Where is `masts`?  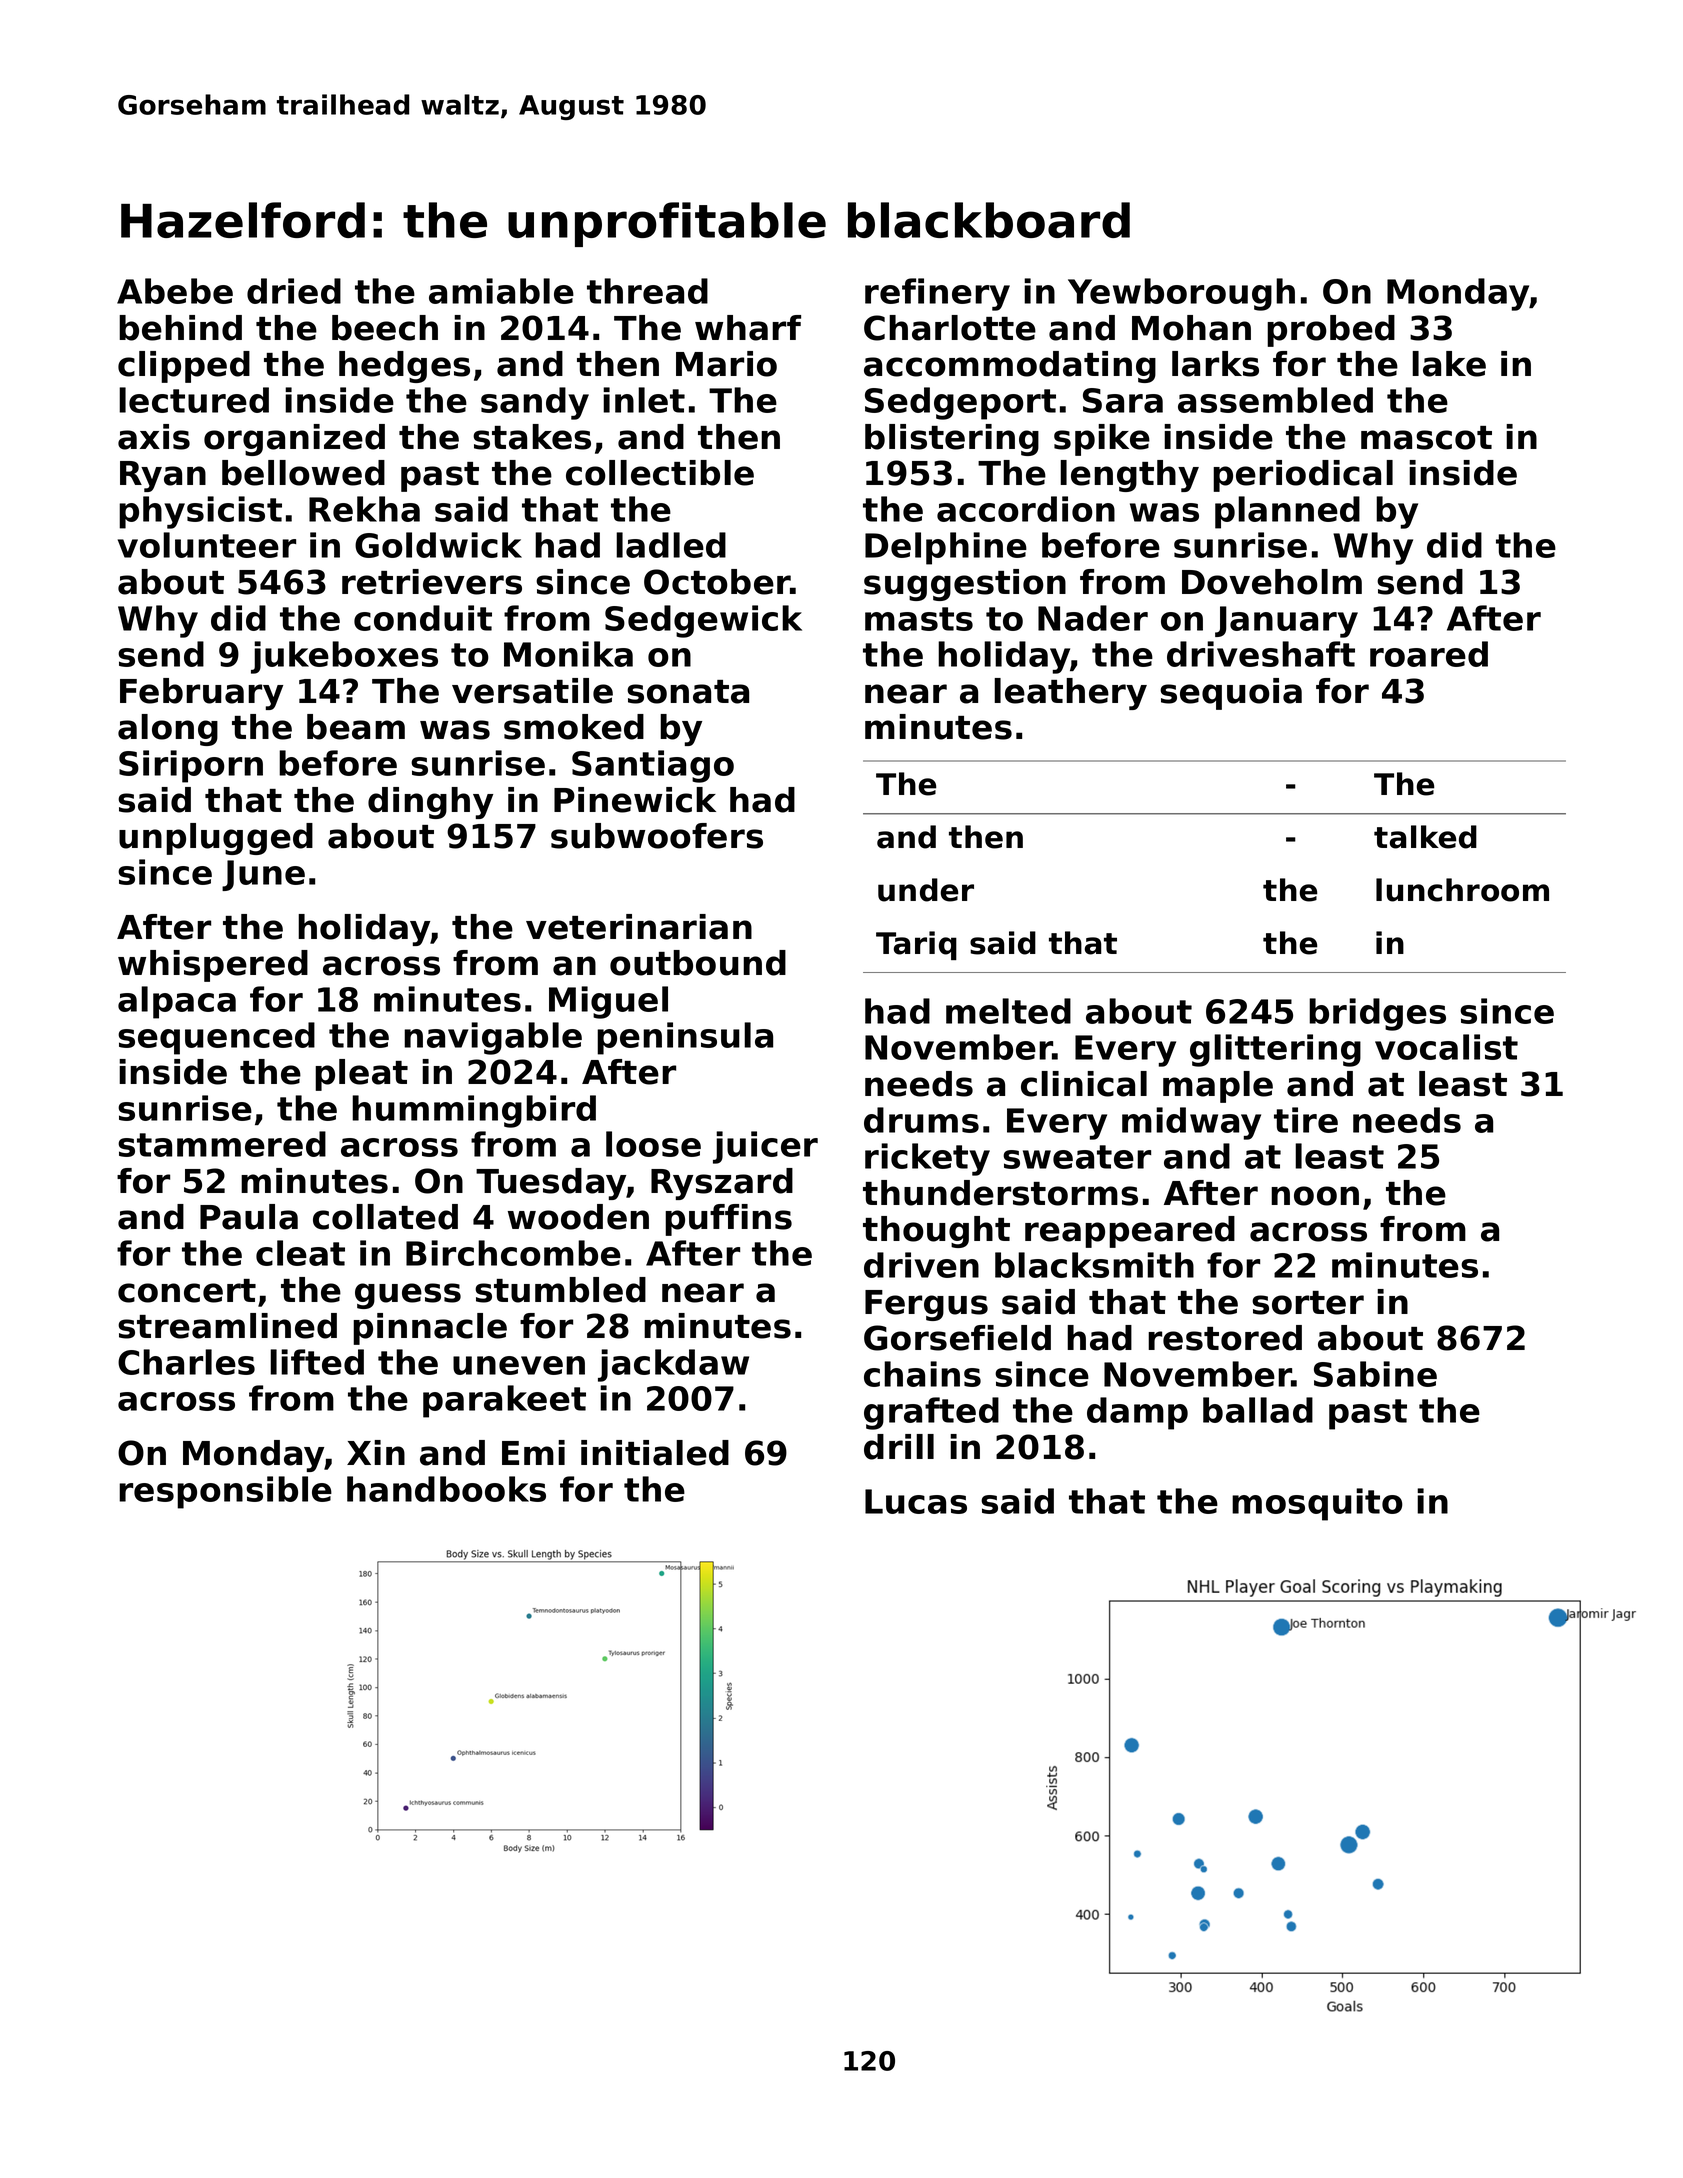
masts is located at coordinates (919, 619).
